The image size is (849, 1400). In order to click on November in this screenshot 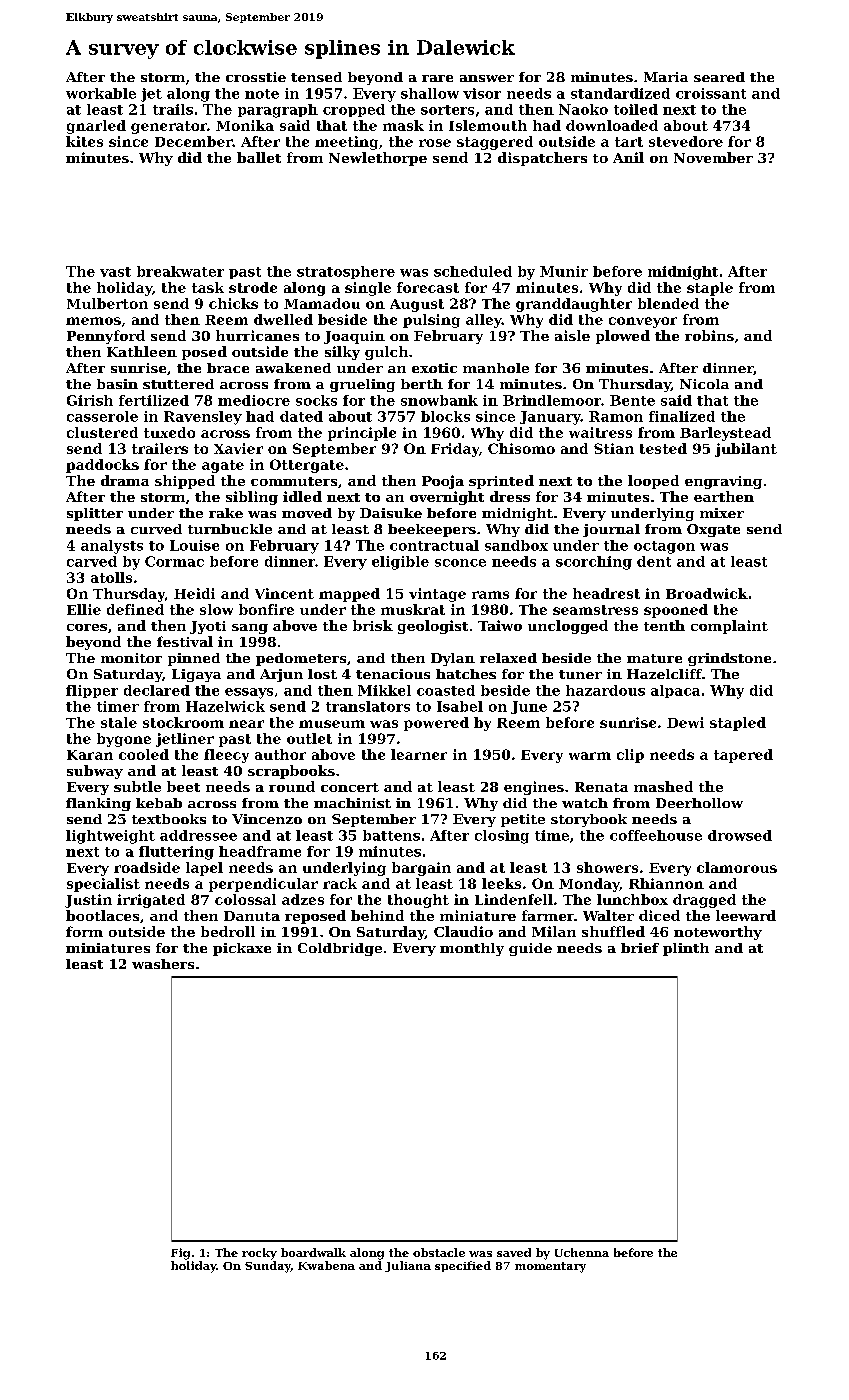, I will do `click(713, 157)`.
